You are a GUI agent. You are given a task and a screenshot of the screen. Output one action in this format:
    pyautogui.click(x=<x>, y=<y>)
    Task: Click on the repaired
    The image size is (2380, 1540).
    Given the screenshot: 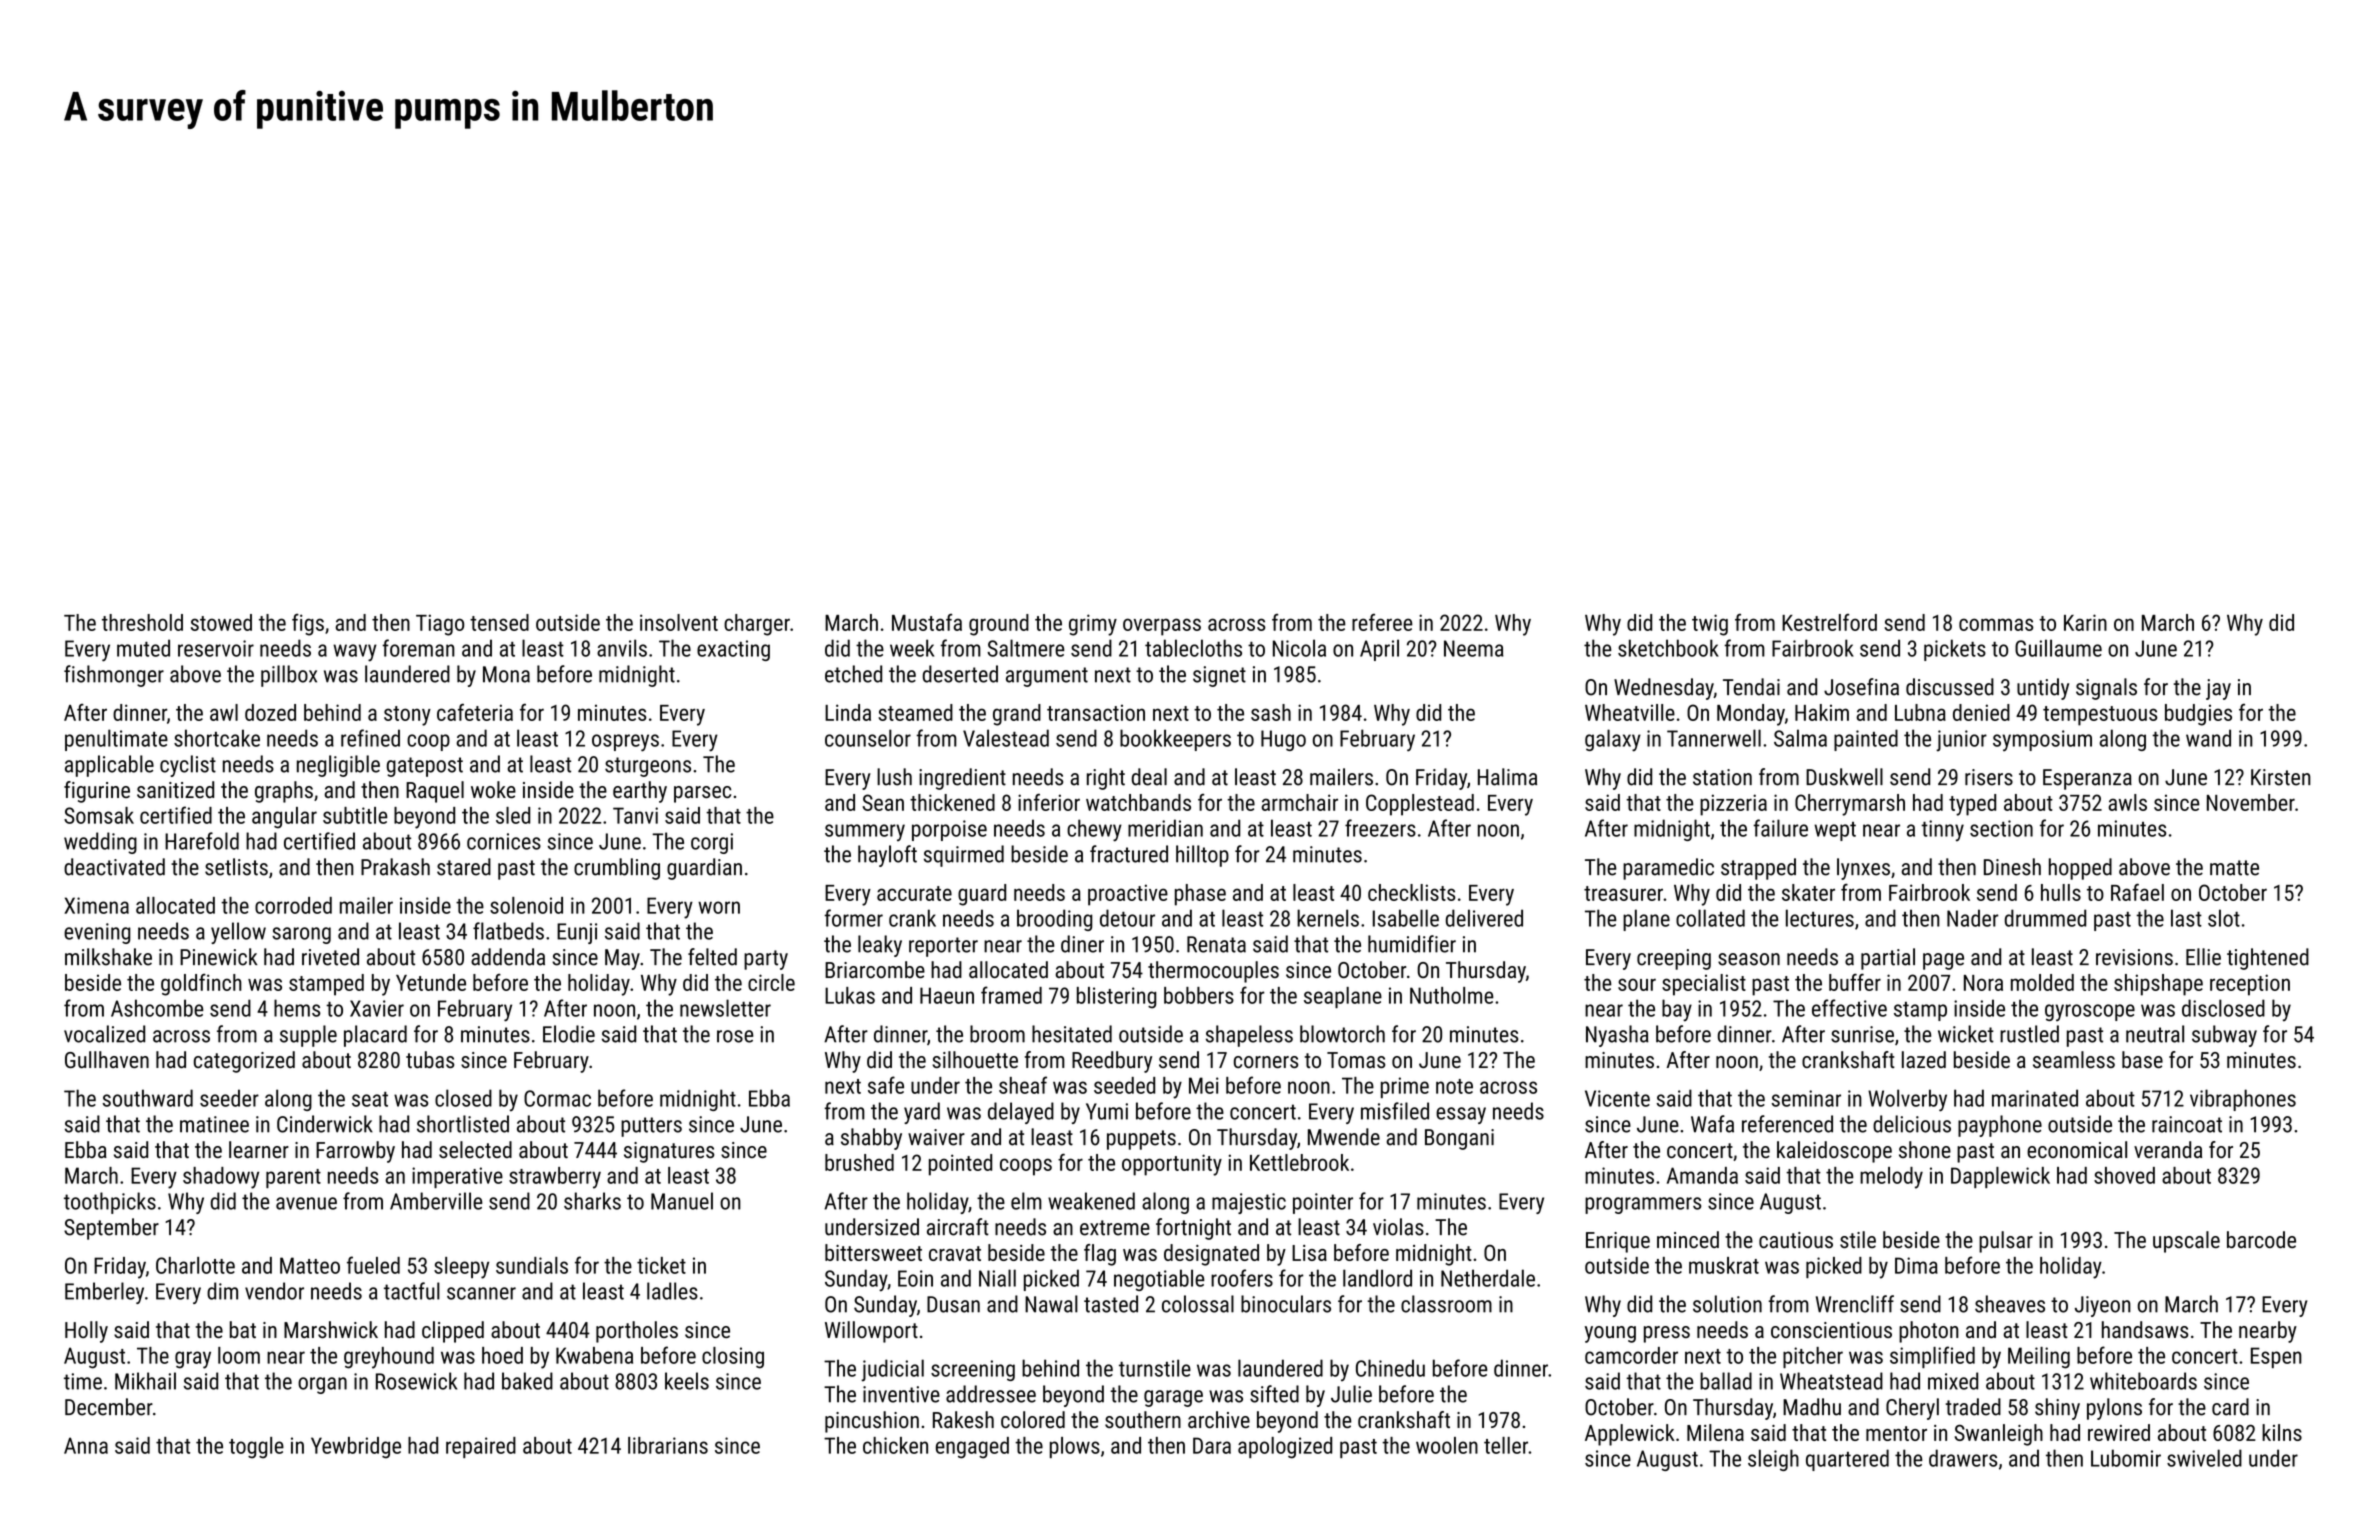 What is the action you would take?
    pyautogui.click(x=481, y=1447)
